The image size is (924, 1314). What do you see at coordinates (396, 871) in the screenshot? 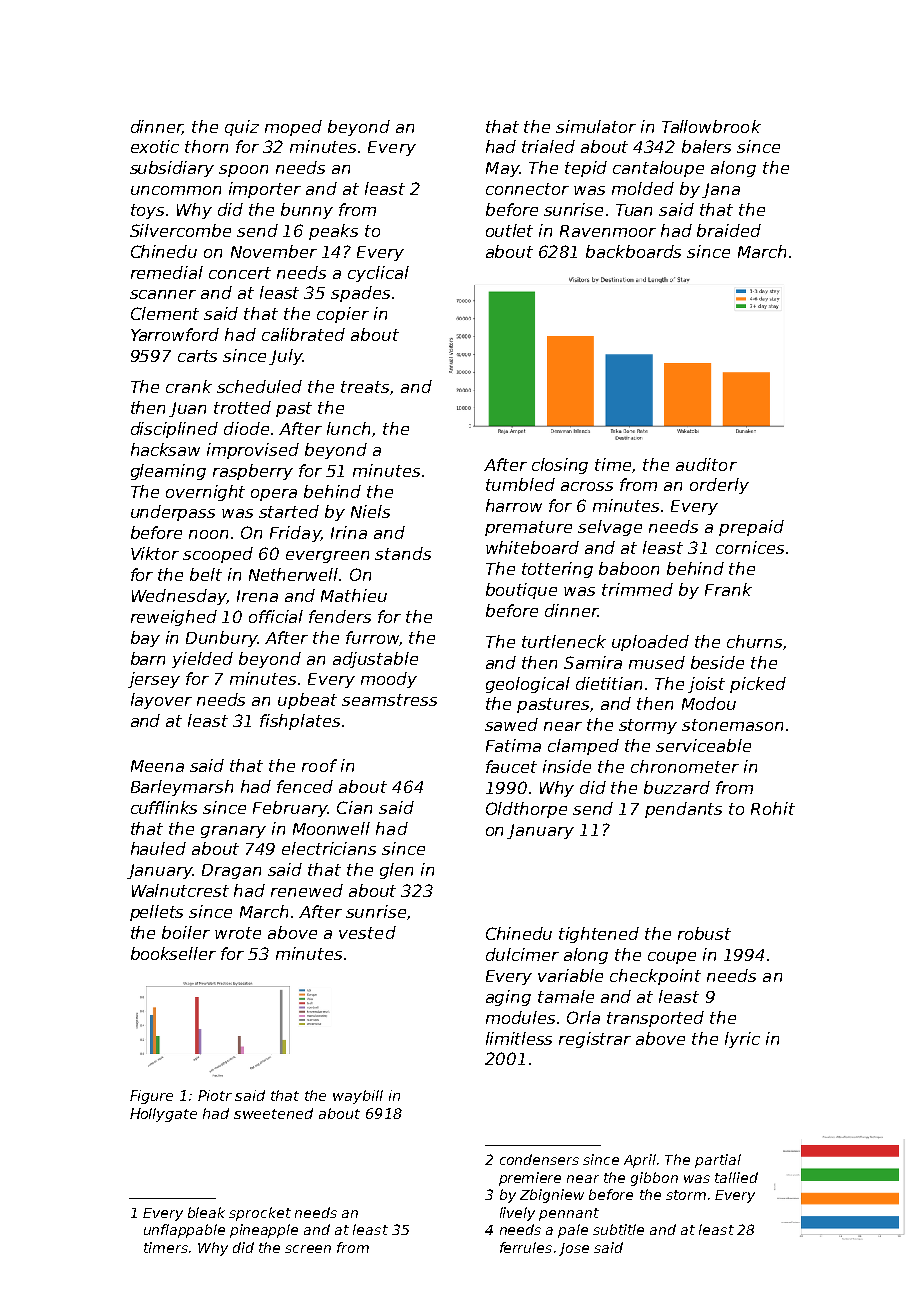
I see `glen` at bounding box center [396, 871].
